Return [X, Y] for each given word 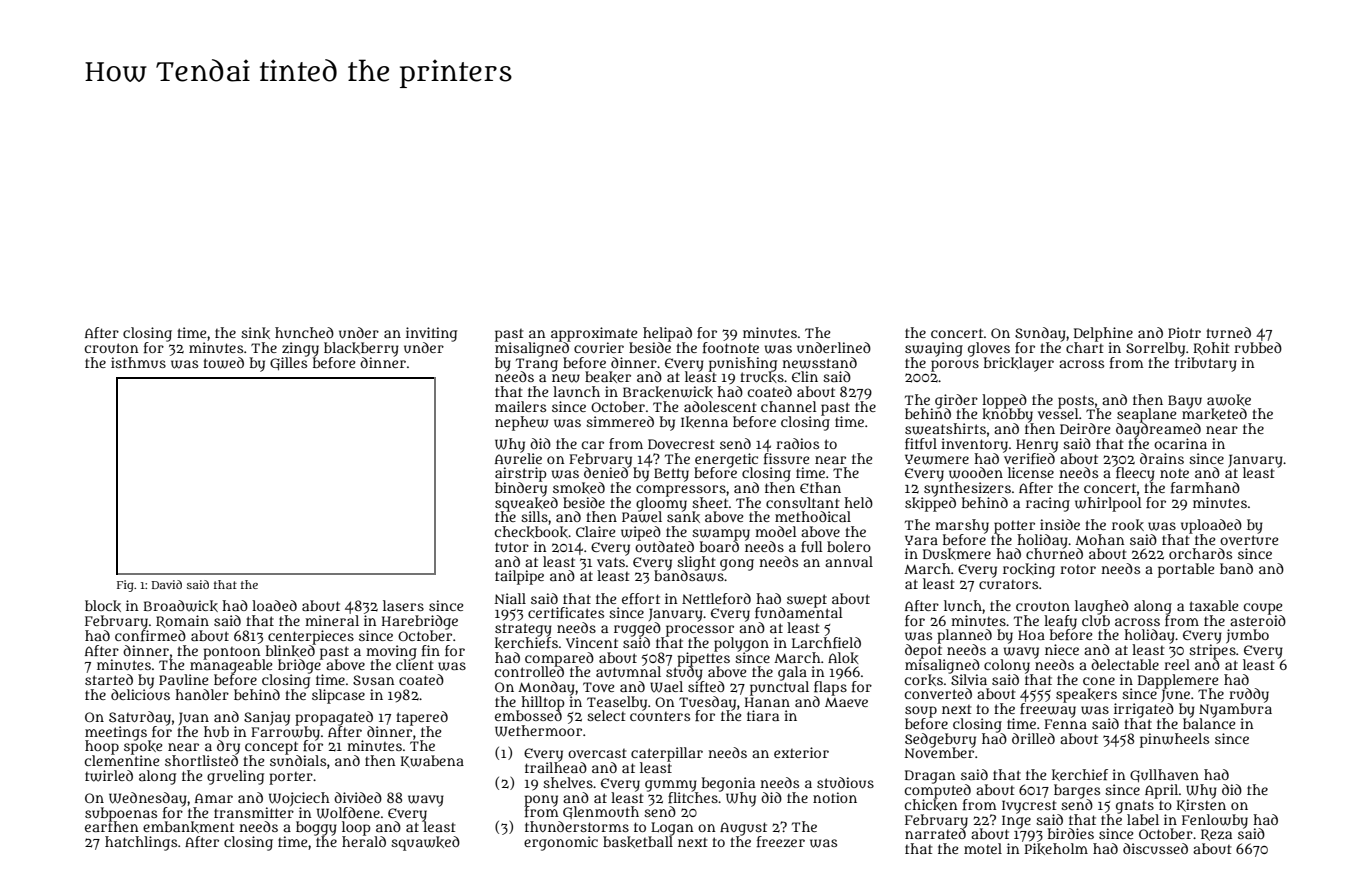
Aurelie [518, 458]
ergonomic [561, 843]
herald [364, 841]
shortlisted [201, 760]
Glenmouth [601, 812]
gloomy [661, 504]
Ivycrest [1029, 807]
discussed [1155, 848]
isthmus [138, 362]
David [167, 584]
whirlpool [1108, 504]
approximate [594, 334]
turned [1228, 332]
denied [606, 472]
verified [1029, 458]
